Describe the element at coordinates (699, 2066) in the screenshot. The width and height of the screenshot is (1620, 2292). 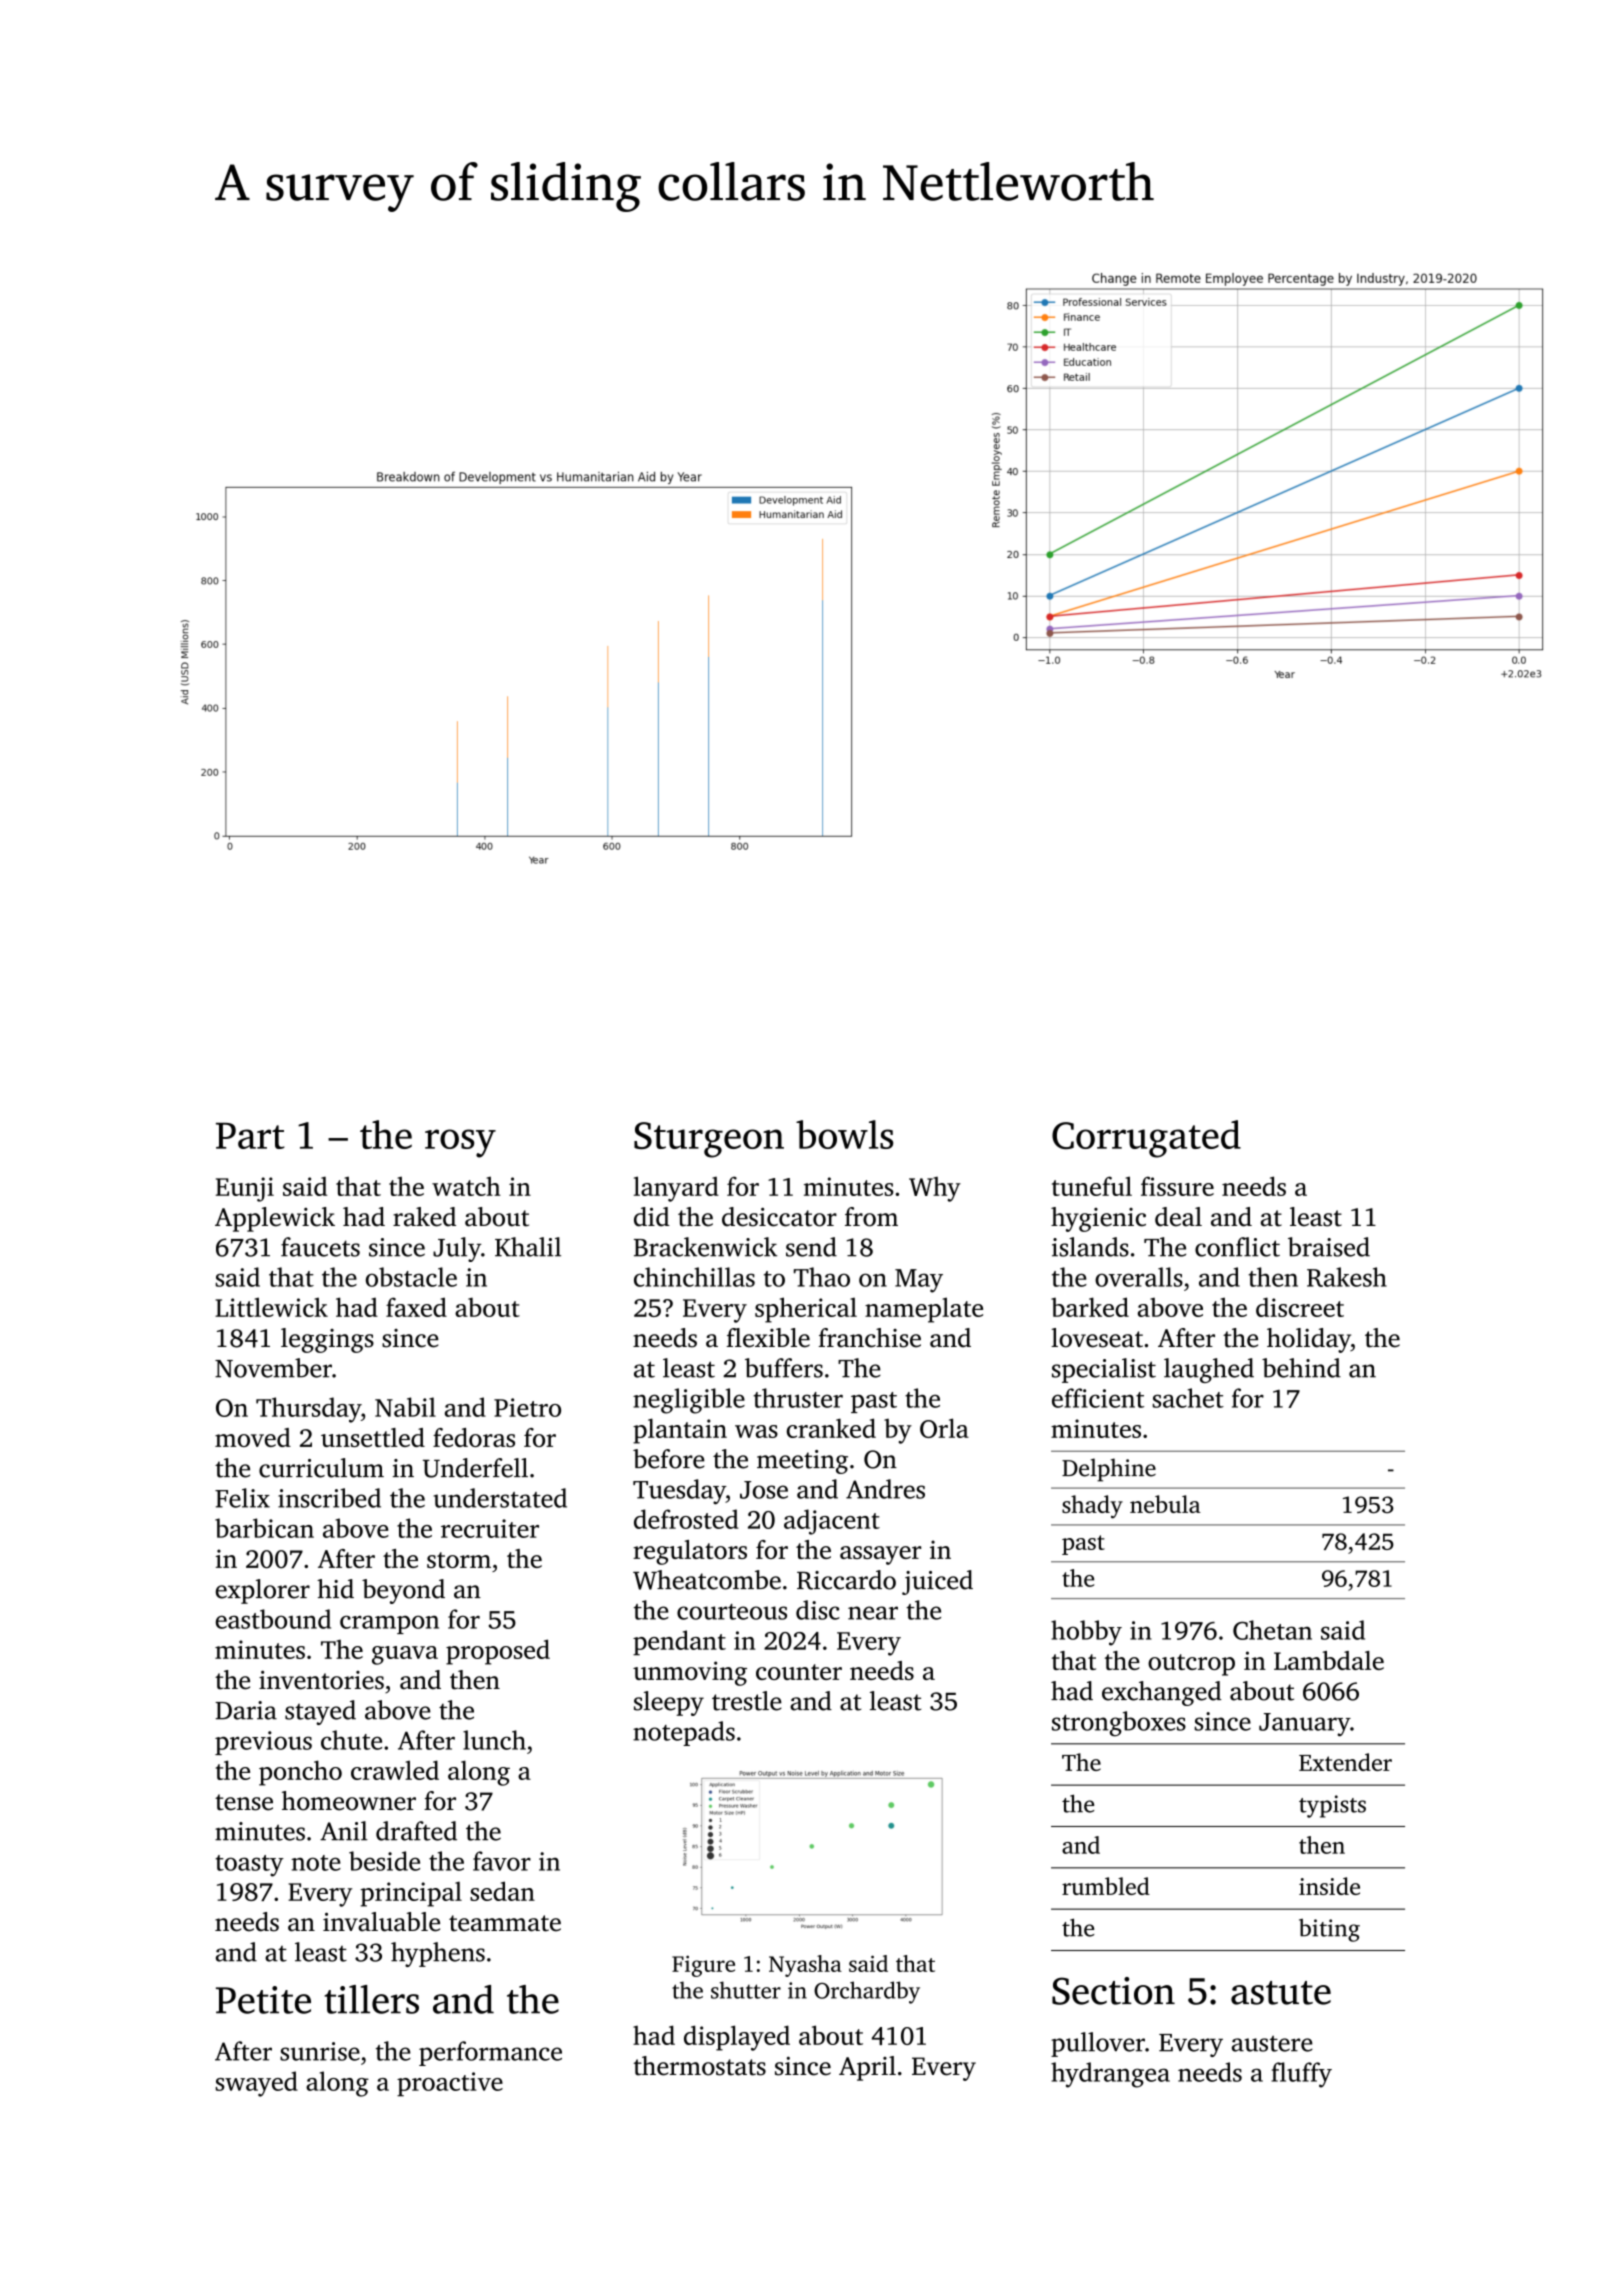
I see `thermostats` at that location.
